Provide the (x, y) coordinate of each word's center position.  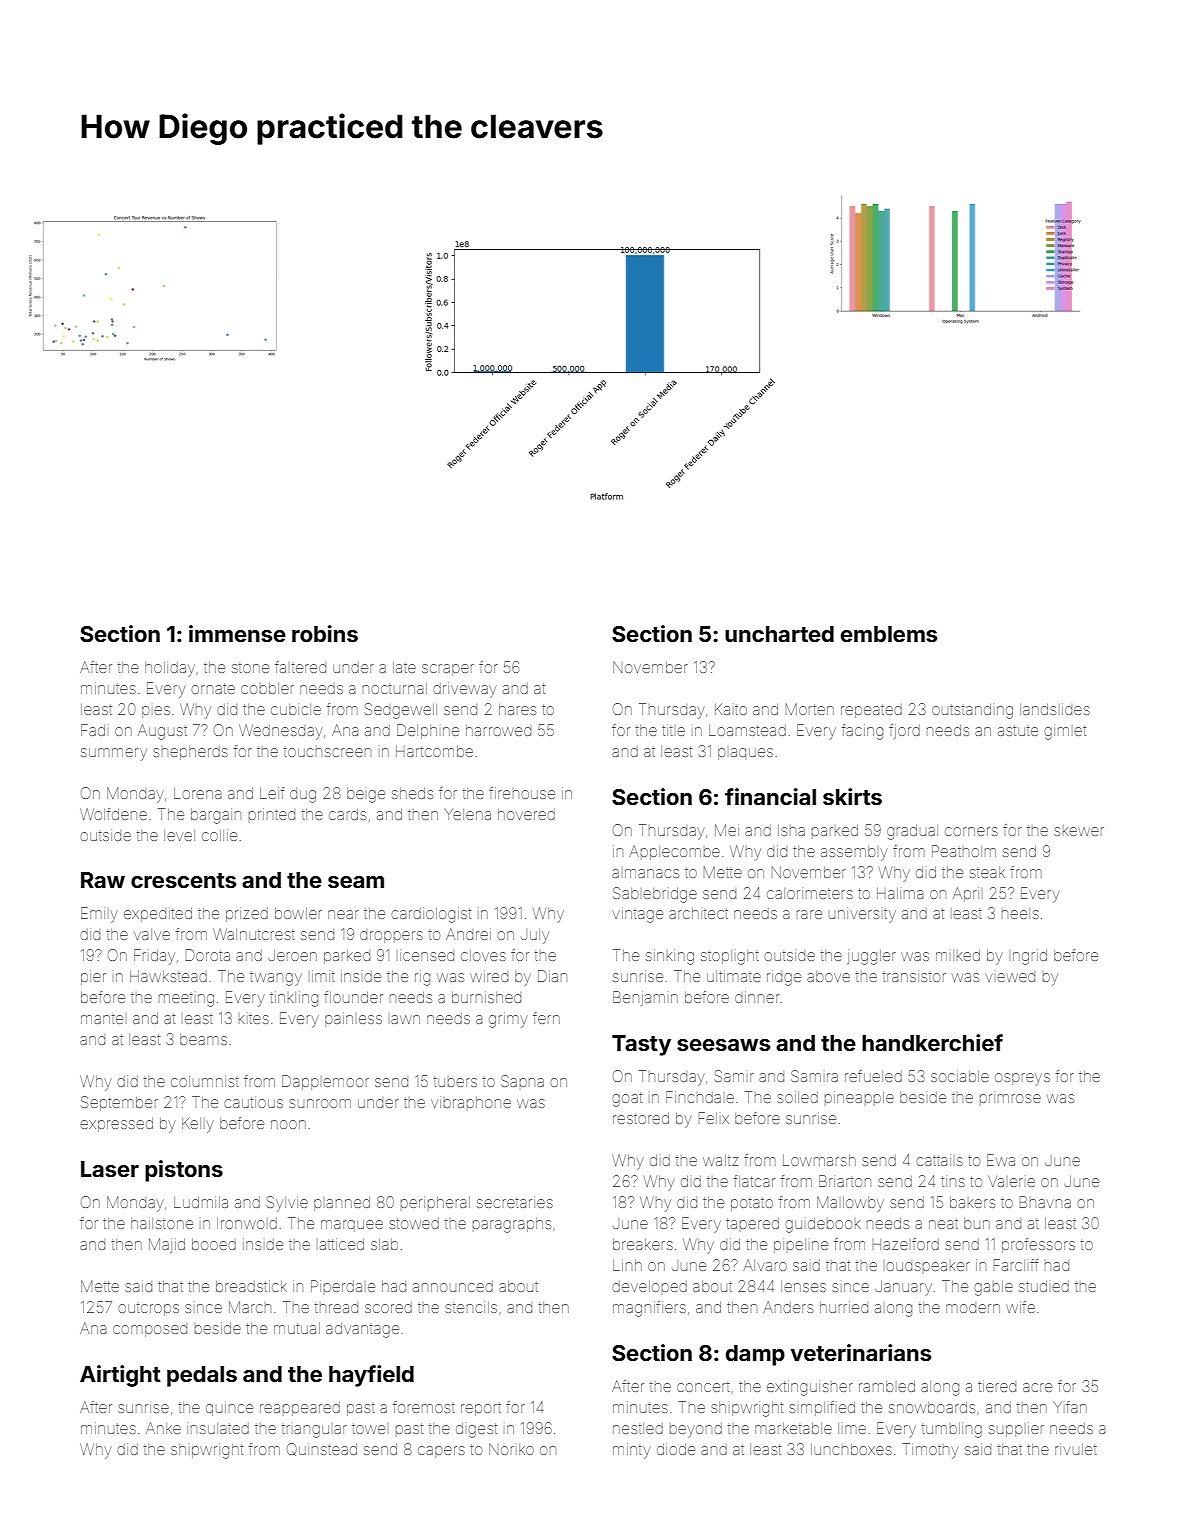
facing (862, 732)
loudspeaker (928, 1266)
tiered (997, 1386)
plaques (745, 754)
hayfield (371, 1376)
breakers (643, 1244)
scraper (448, 670)
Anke (163, 1428)
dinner (757, 998)
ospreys (1022, 1079)
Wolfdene (113, 814)
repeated (871, 711)
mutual (297, 1328)
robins (325, 634)
